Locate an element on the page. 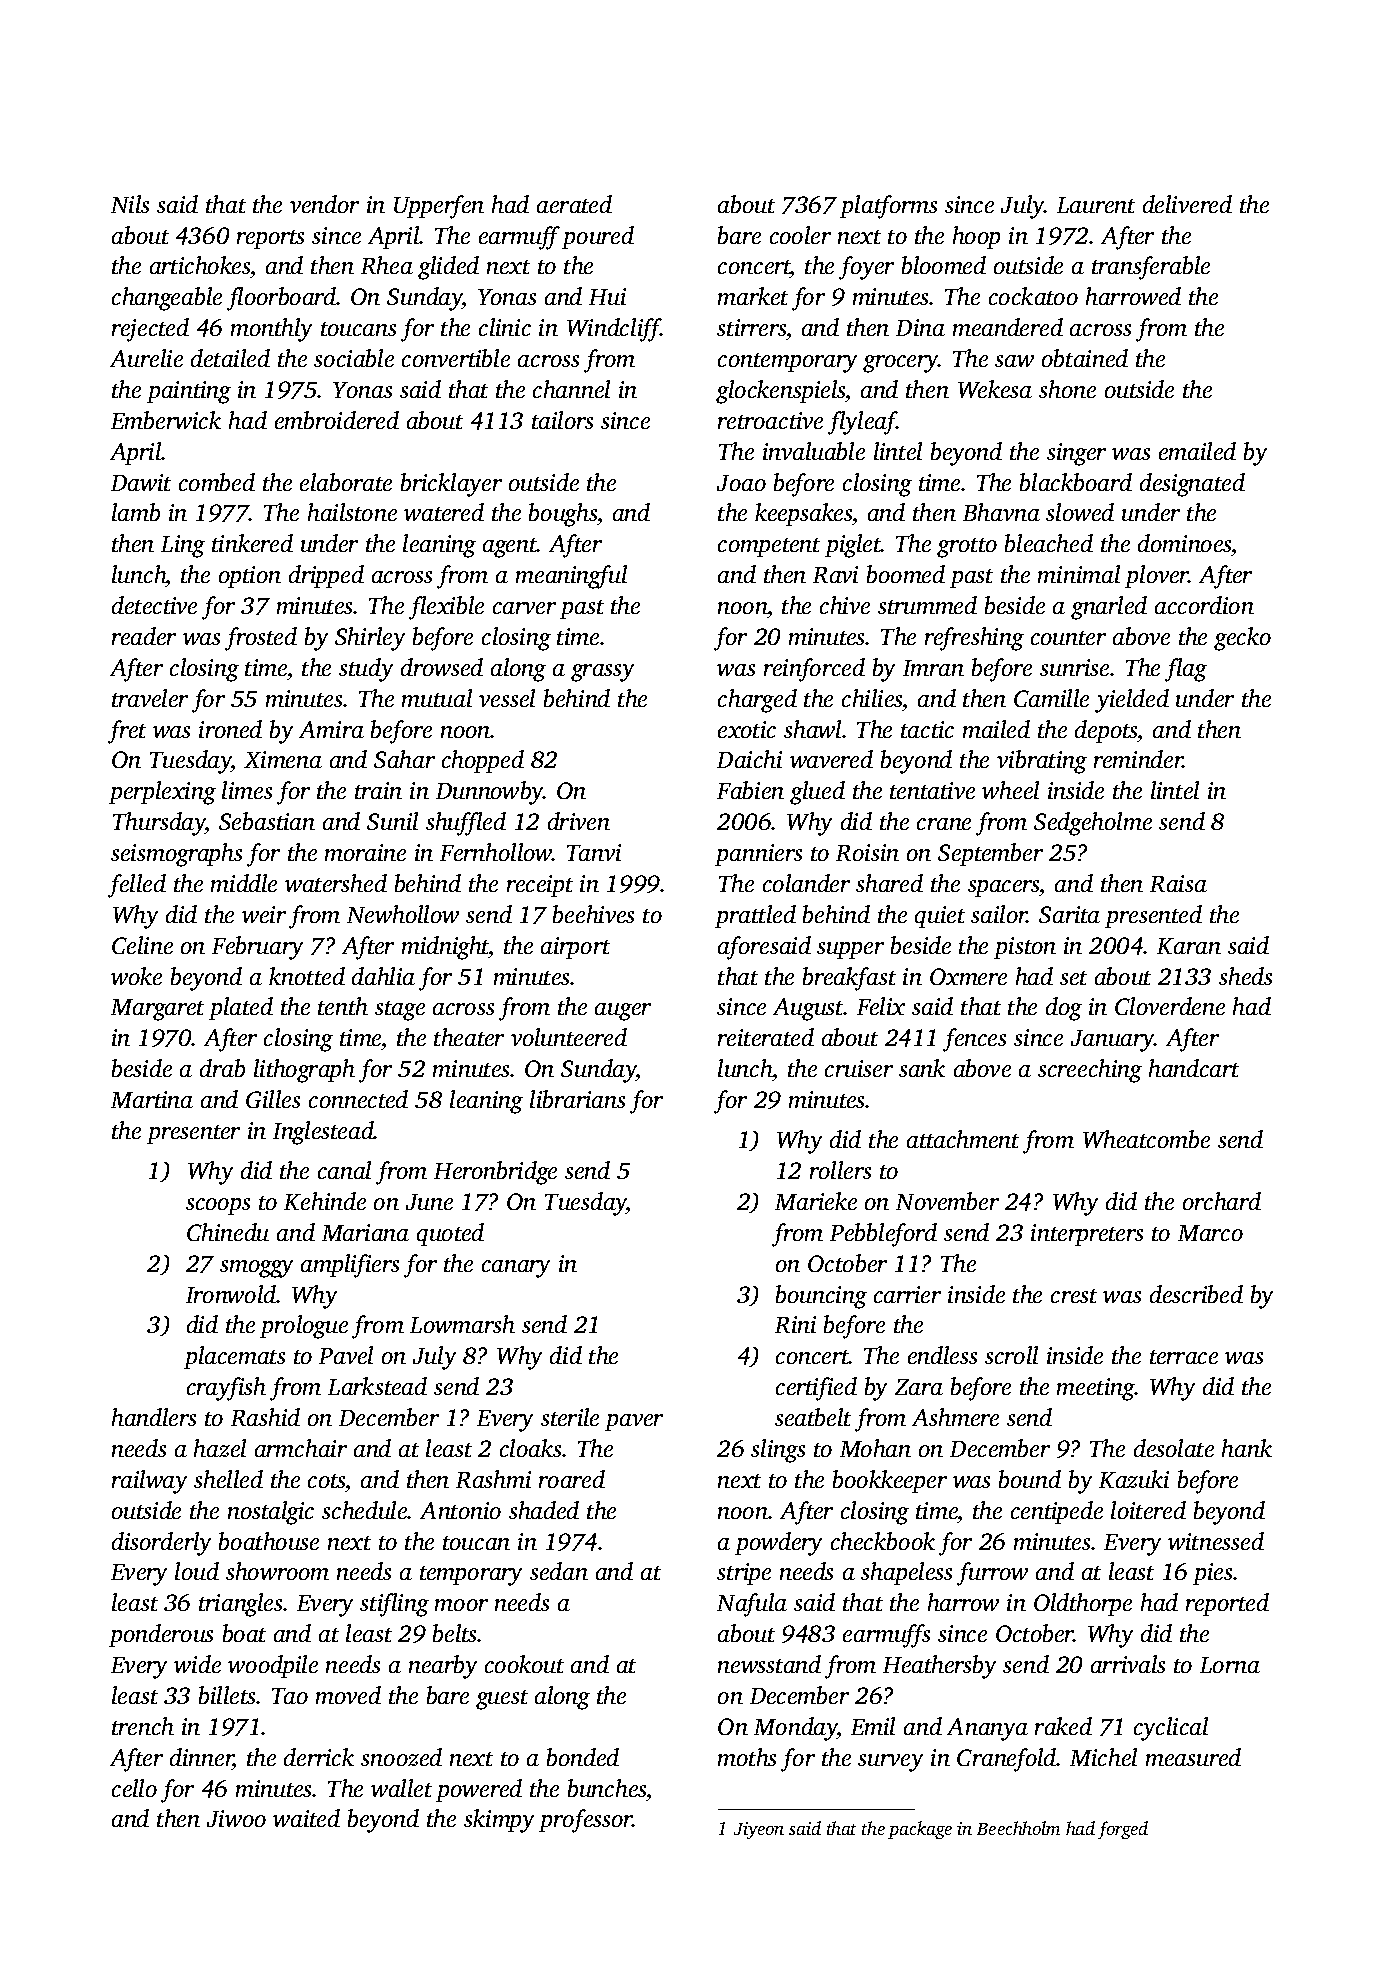 This image has width=1386, height=1969. crayfish is located at coordinates (226, 1389).
